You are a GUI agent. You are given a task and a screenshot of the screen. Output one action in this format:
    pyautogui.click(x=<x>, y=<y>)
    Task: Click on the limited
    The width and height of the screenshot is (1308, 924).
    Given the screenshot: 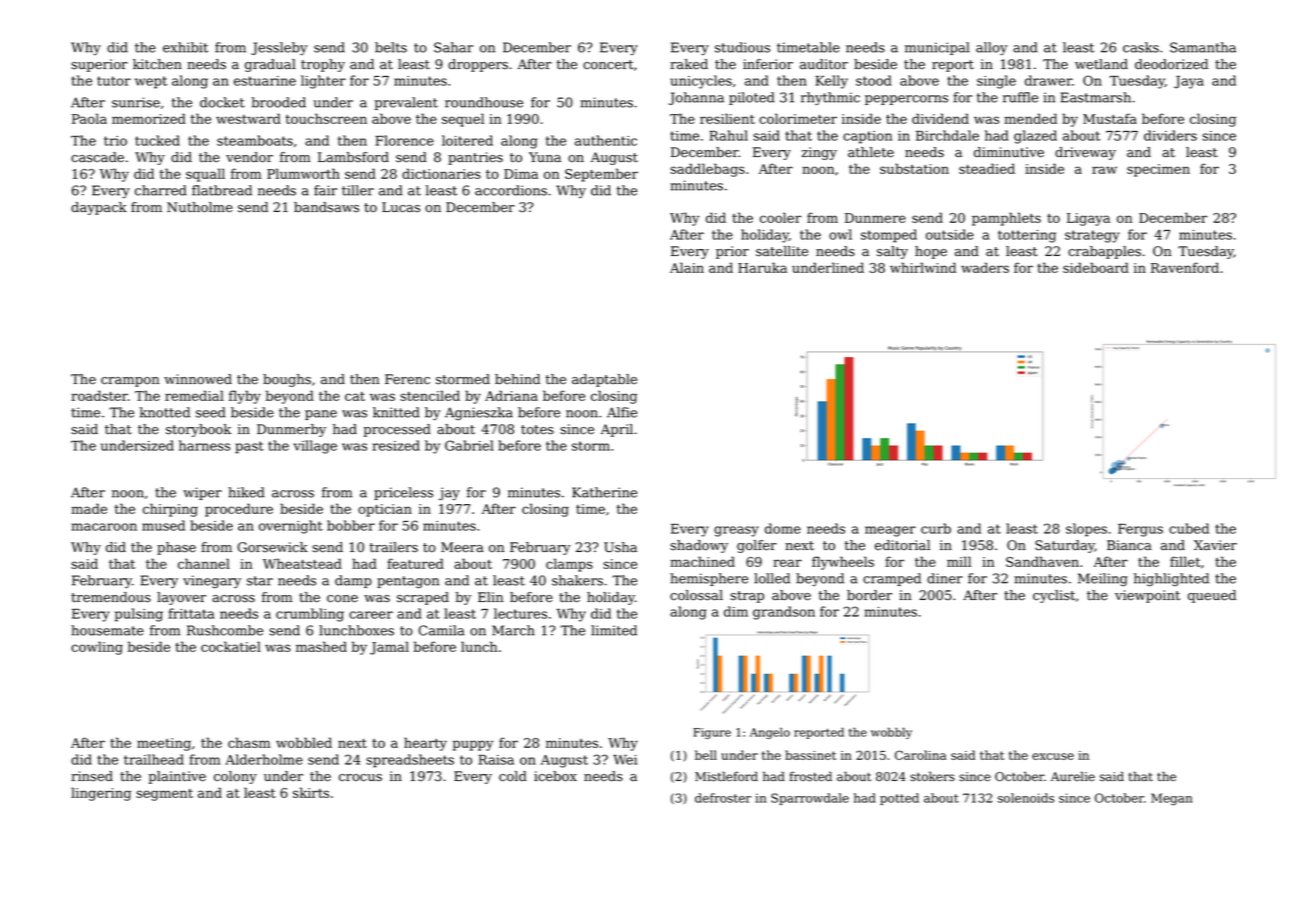 What is the action you would take?
    pyautogui.click(x=614, y=630)
